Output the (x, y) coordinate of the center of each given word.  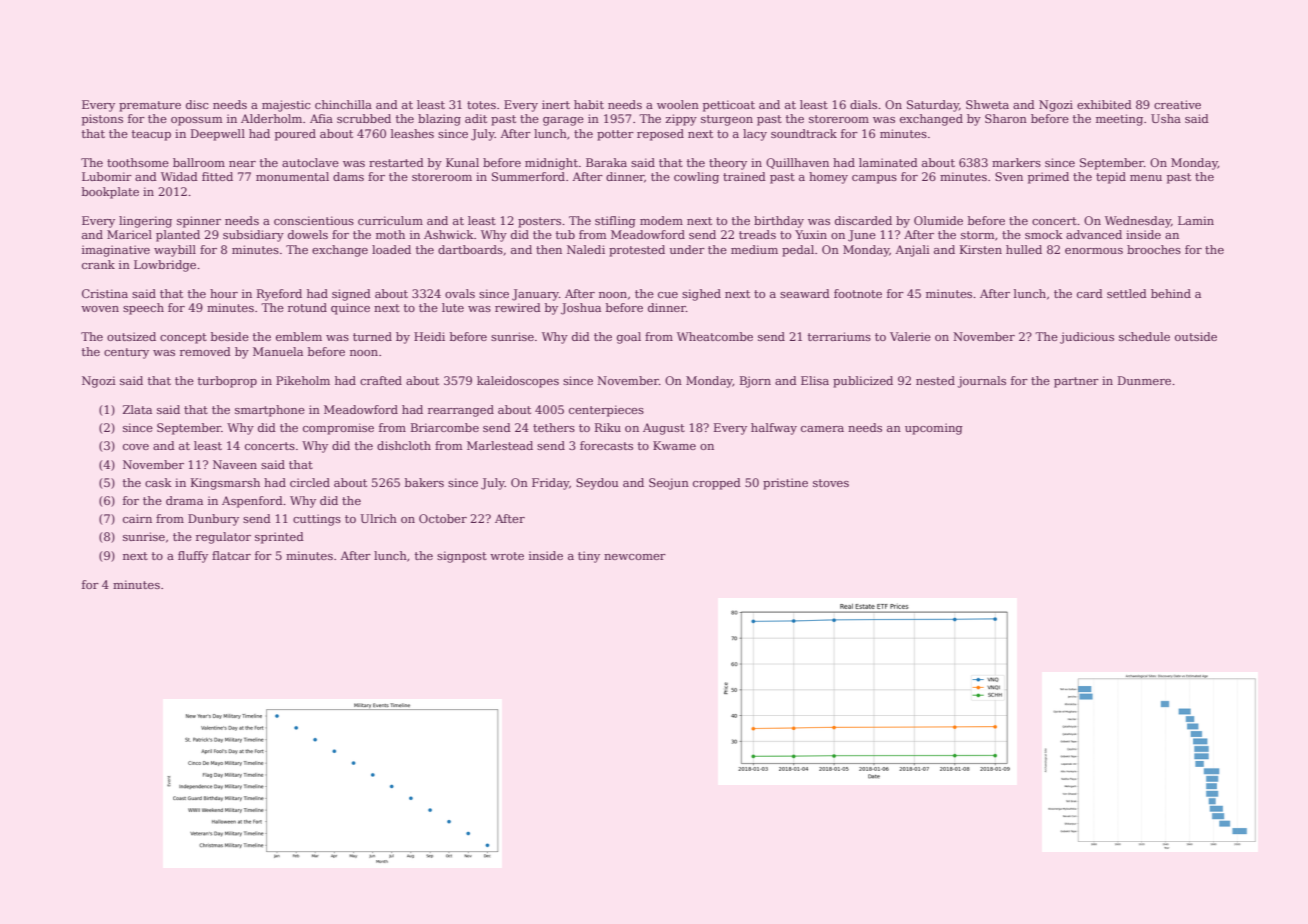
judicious (1087, 338)
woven (100, 309)
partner (1076, 382)
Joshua (581, 309)
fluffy (193, 557)
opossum (197, 121)
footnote (858, 293)
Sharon (1006, 118)
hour (224, 293)
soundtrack (804, 133)
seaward (805, 293)
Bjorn (755, 382)
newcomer (635, 557)
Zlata (137, 409)
